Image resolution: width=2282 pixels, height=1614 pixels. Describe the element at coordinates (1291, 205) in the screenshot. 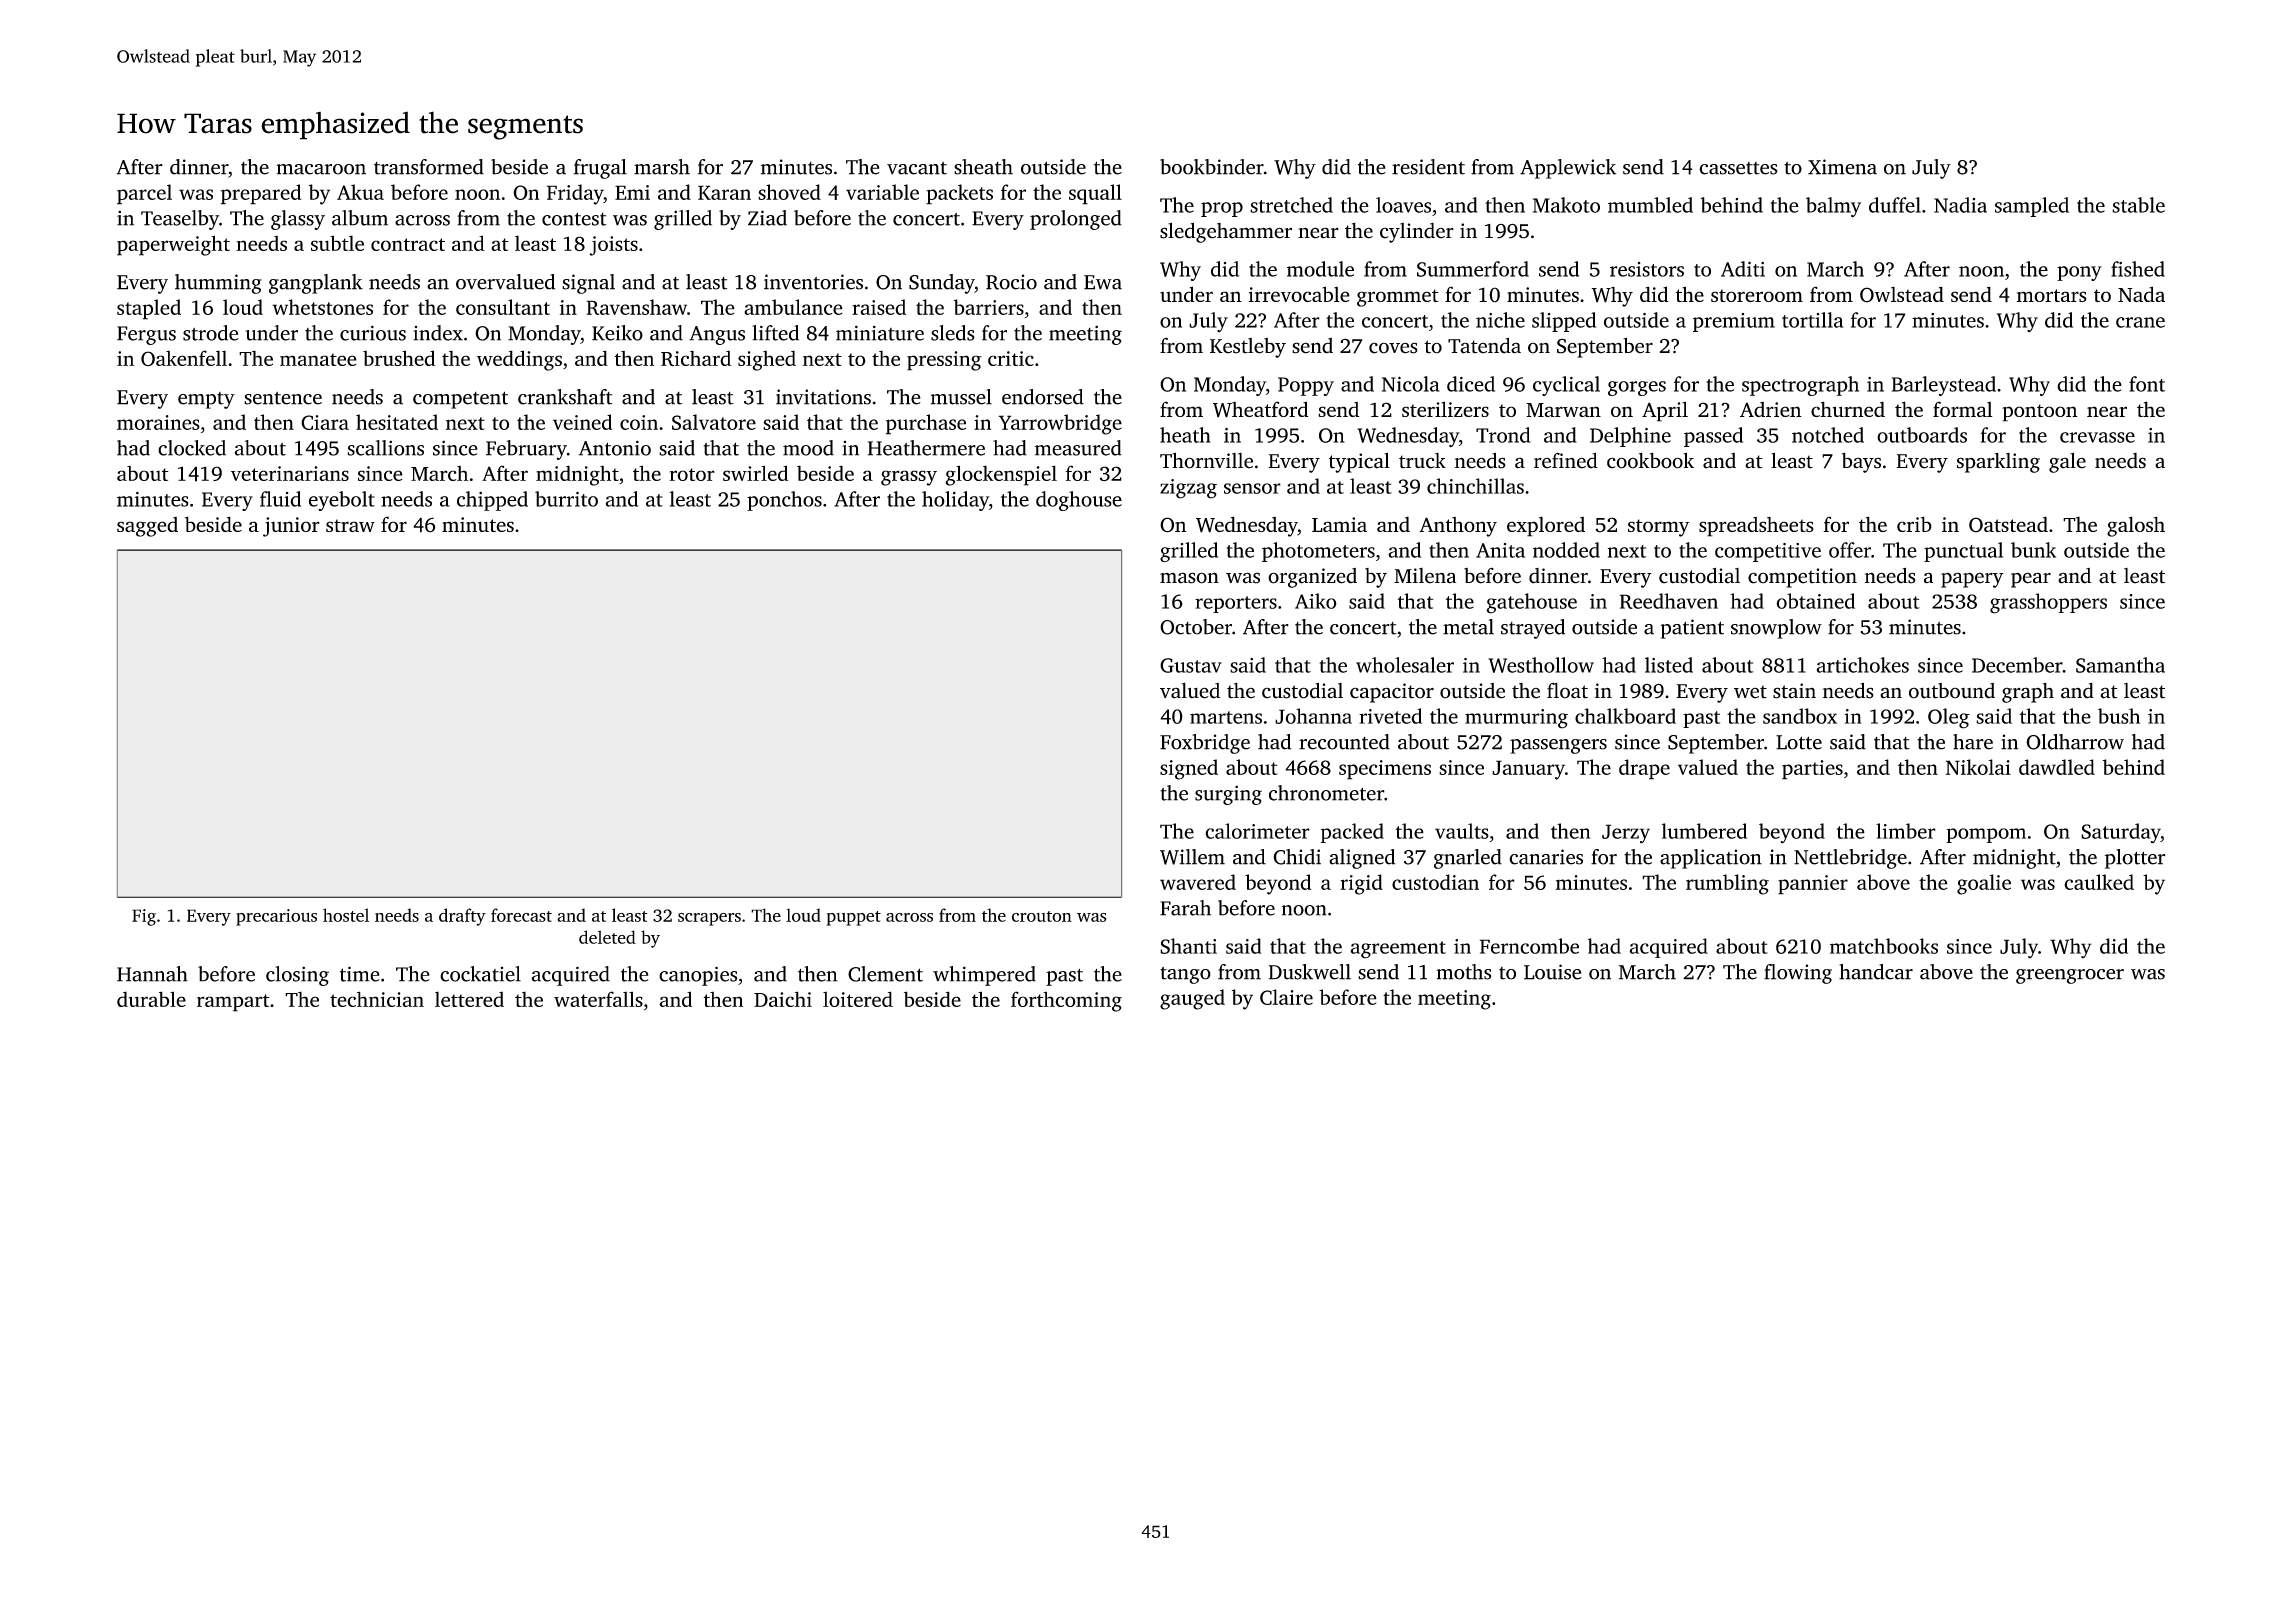

I see `stretched` at that location.
